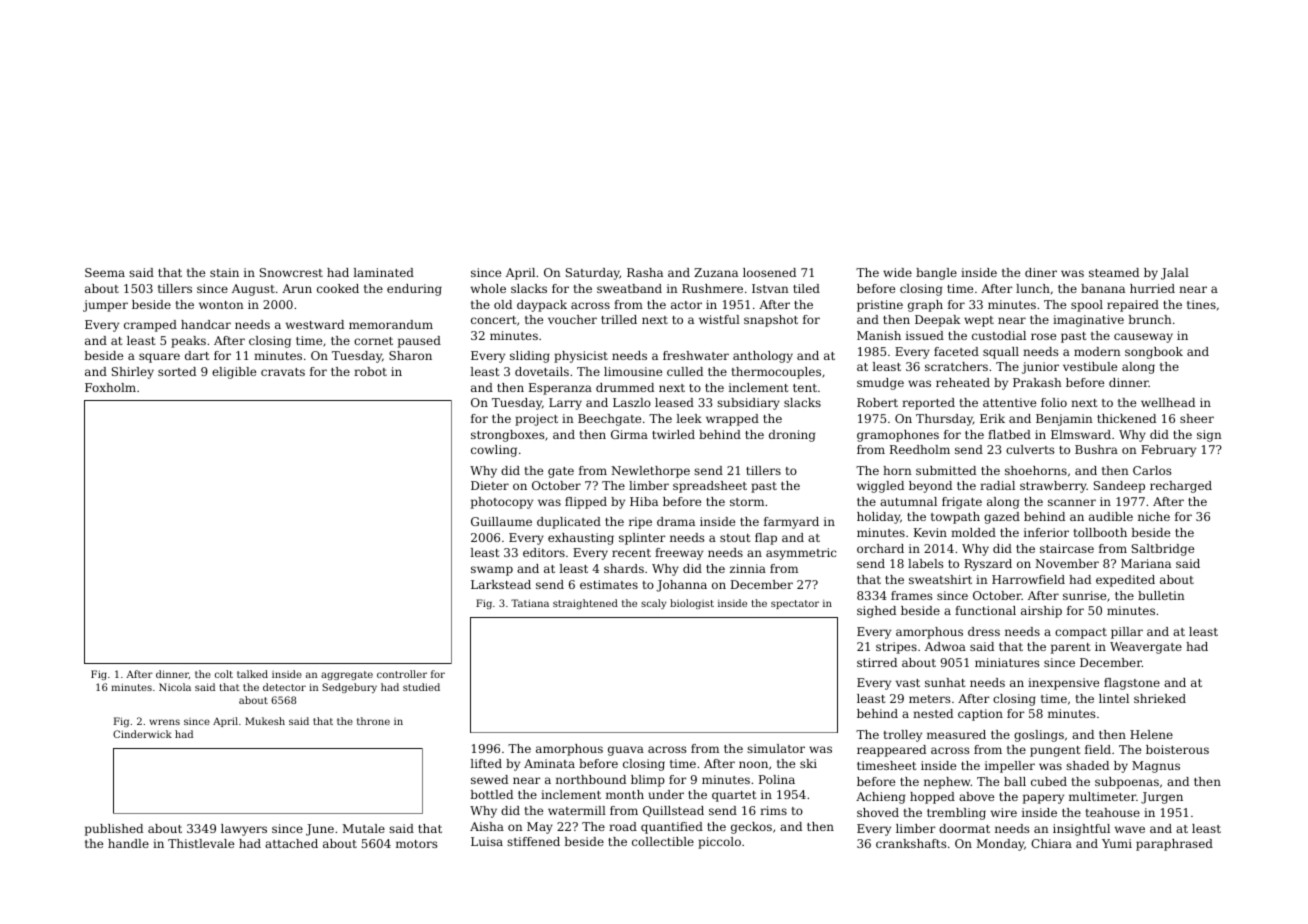  What do you see at coordinates (150, 326) in the page?
I see `cramped` at bounding box center [150, 326].
